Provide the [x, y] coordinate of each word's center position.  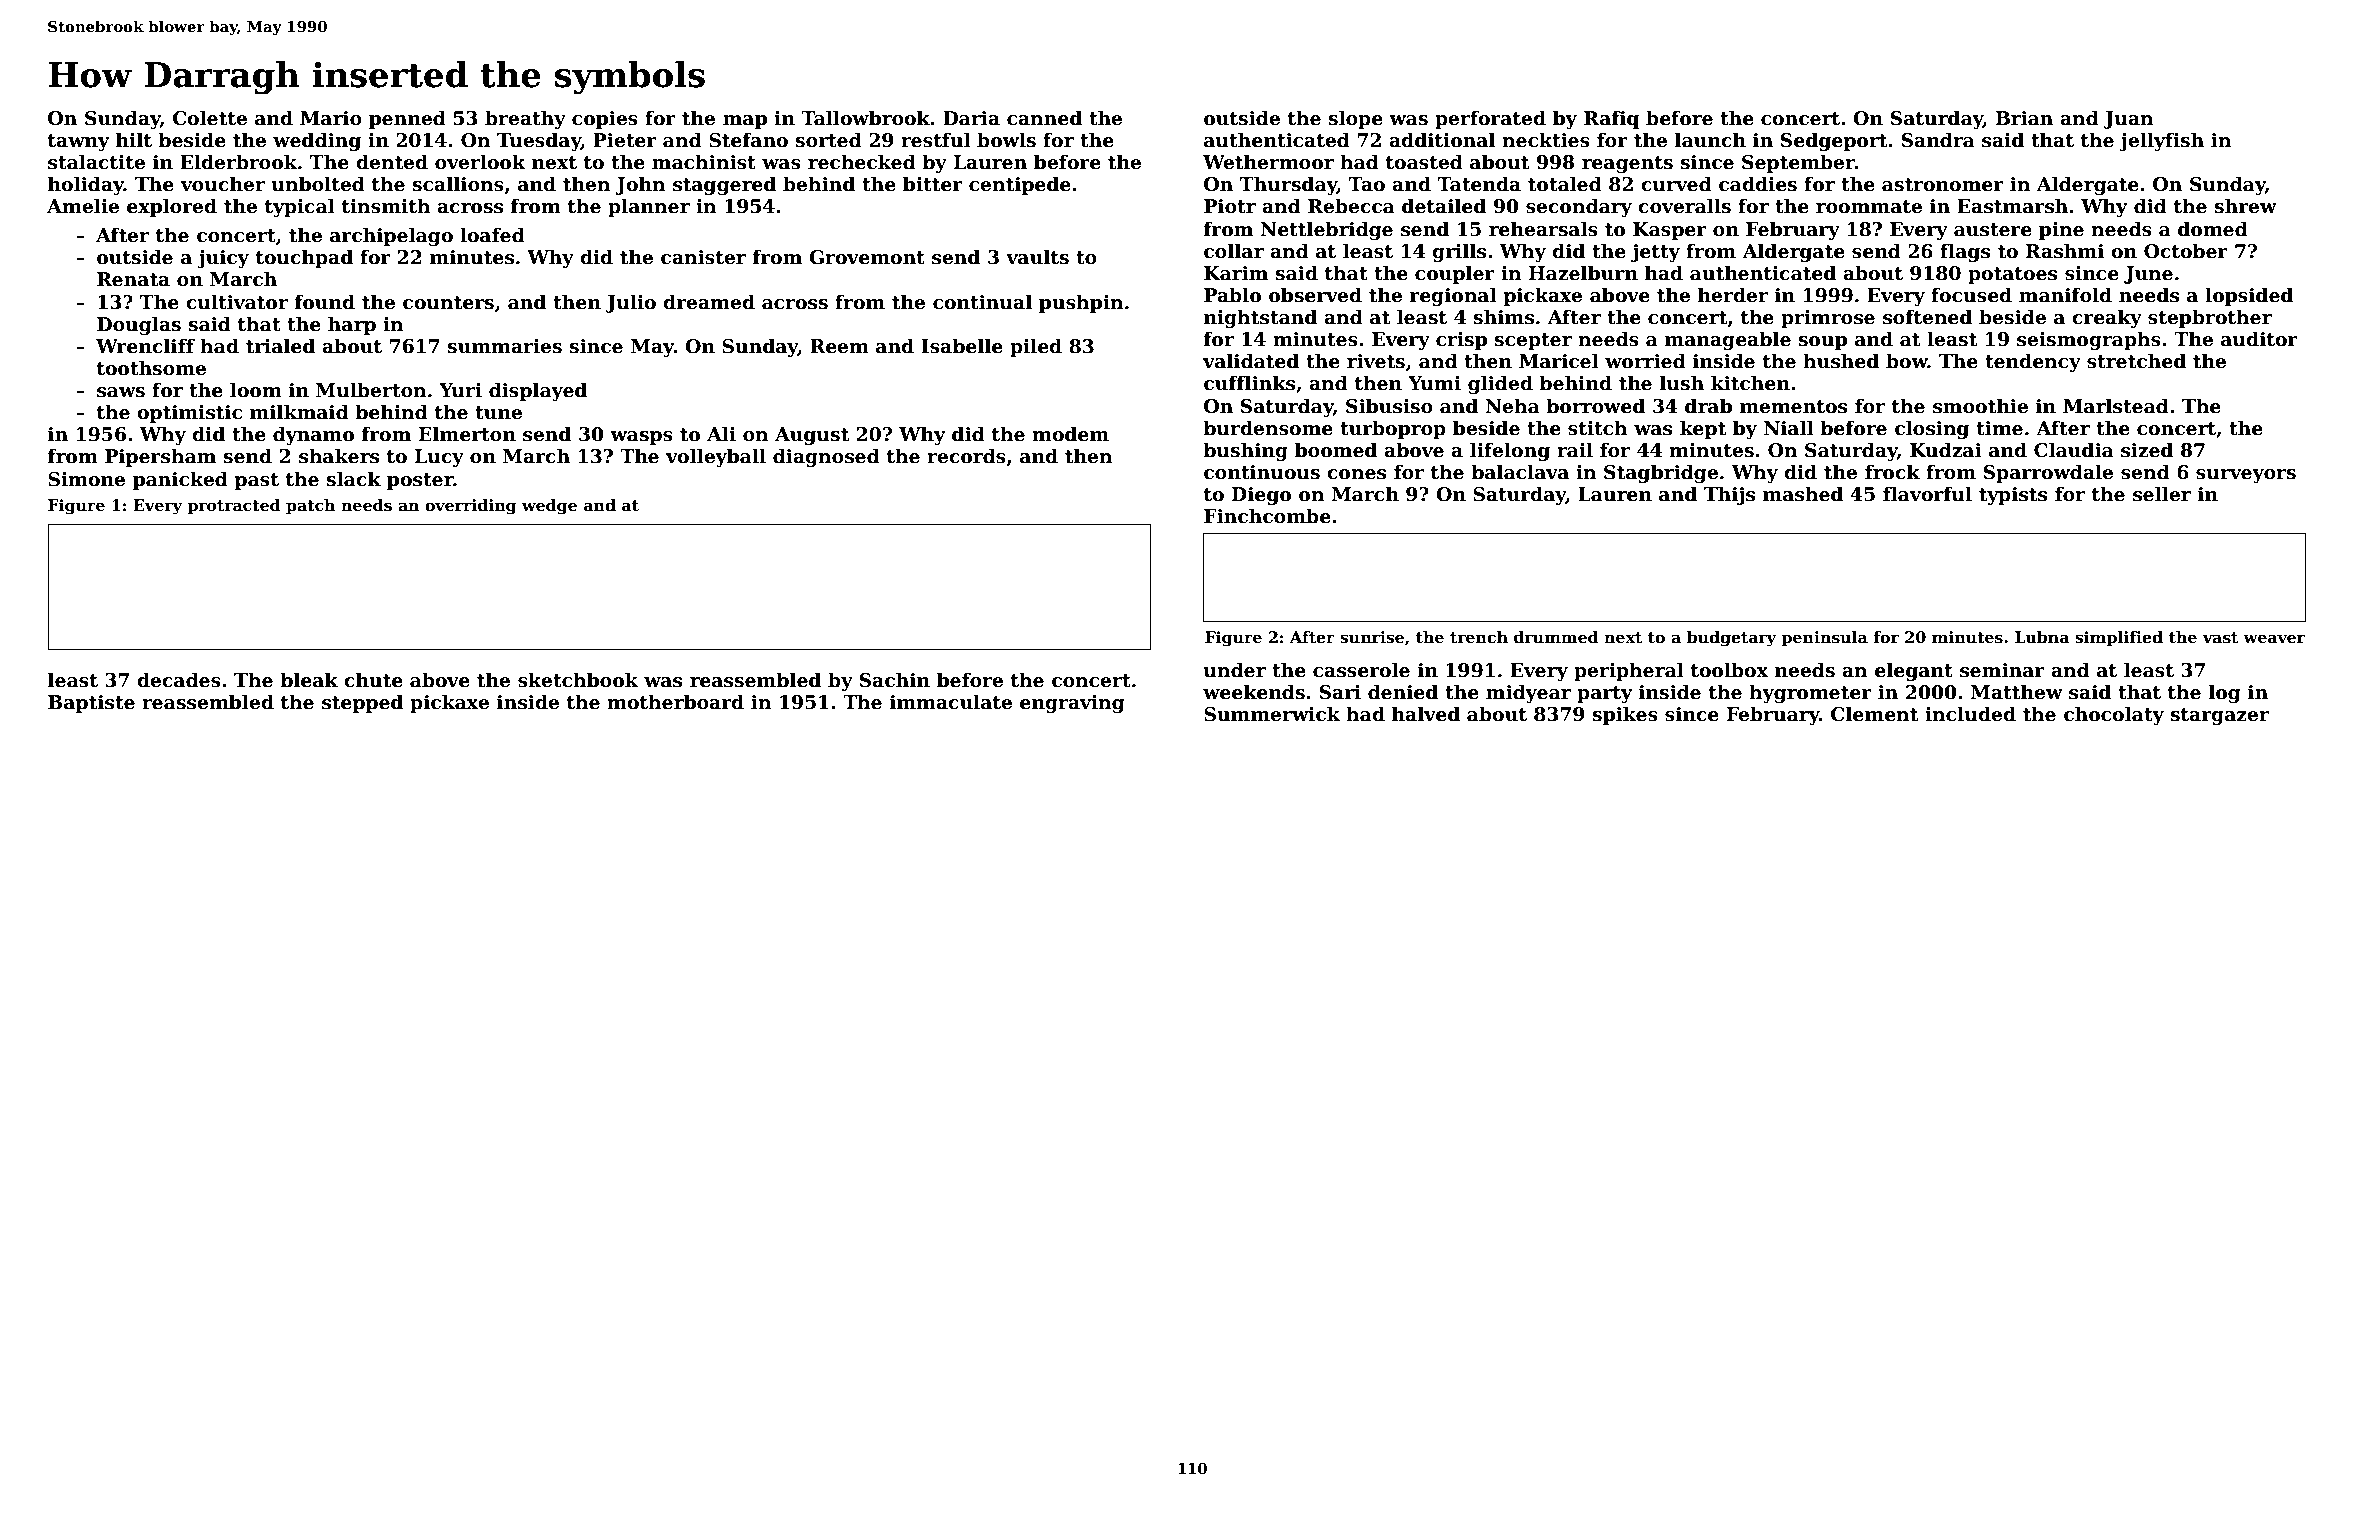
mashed [1803, 494]
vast [2220, 638]
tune [498, 413]
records [966, 456]
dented [392, 162]
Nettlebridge [1326, 230]
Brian [2024, 118]
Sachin [895, 680]
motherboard [675, 702]
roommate [1869, 207]
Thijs [1729, 495]
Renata [133, 279]
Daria [971, 118]
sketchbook [578, 680]
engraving [1072, 704]
